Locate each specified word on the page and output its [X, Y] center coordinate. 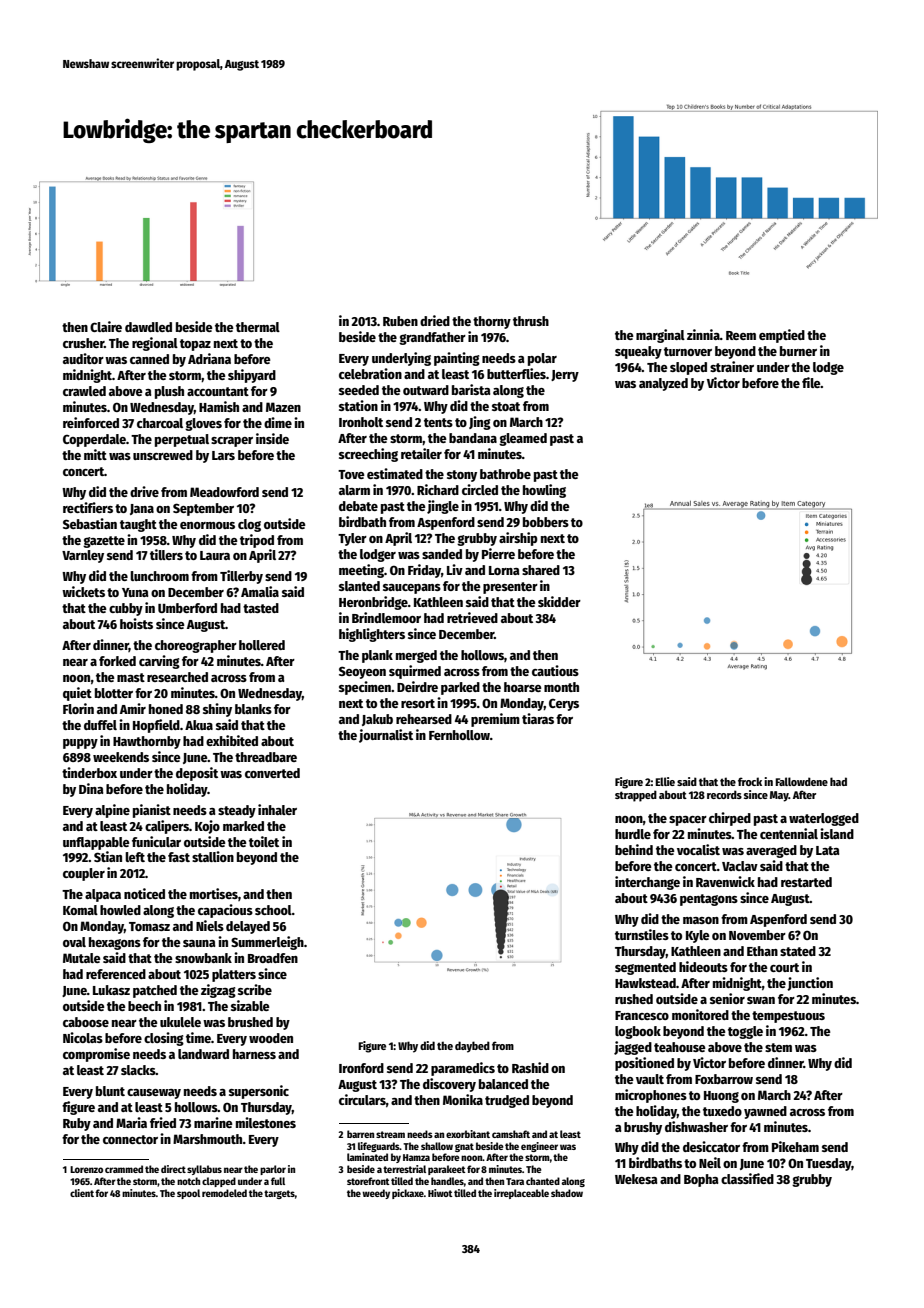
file [811, 382]
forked [117, 661]
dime [278, 422]
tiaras [538, 718]
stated [798, 951]
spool [188, 1194]
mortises [214, 893]
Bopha [701, 1180]
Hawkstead [645, 983]
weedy [376, 1194]
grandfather [432, 338]
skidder [559, 601]
